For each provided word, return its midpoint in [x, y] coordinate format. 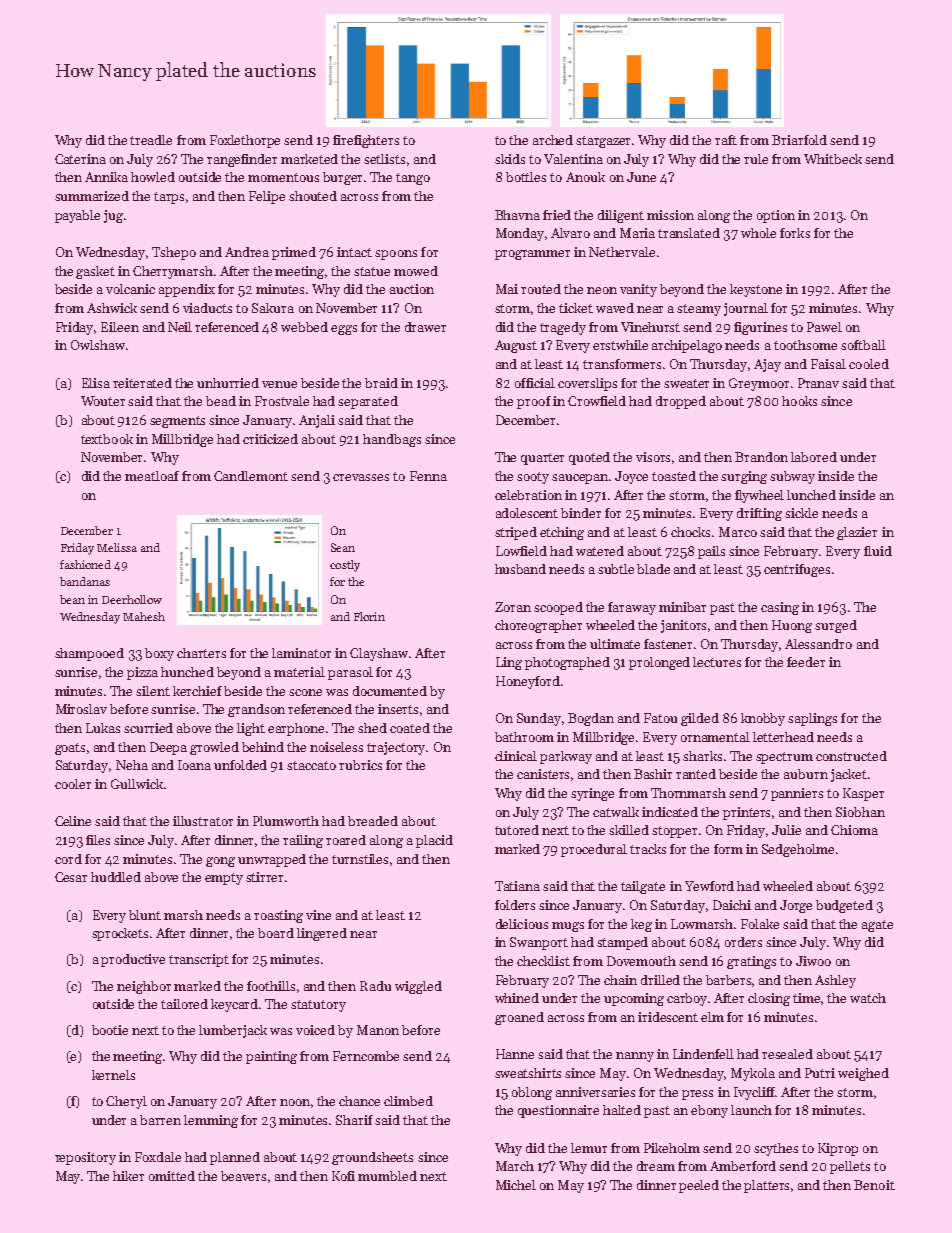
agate [877, 926]
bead [221, 401]
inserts [398, 709]
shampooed [89, 654]
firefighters [366, 141]
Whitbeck [833, 159]
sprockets [120, 934]
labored [814, 457]
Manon [378, 1030]
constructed [851, 756]
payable [77, 216]
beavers [243, 1176]
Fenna [428, 476]
